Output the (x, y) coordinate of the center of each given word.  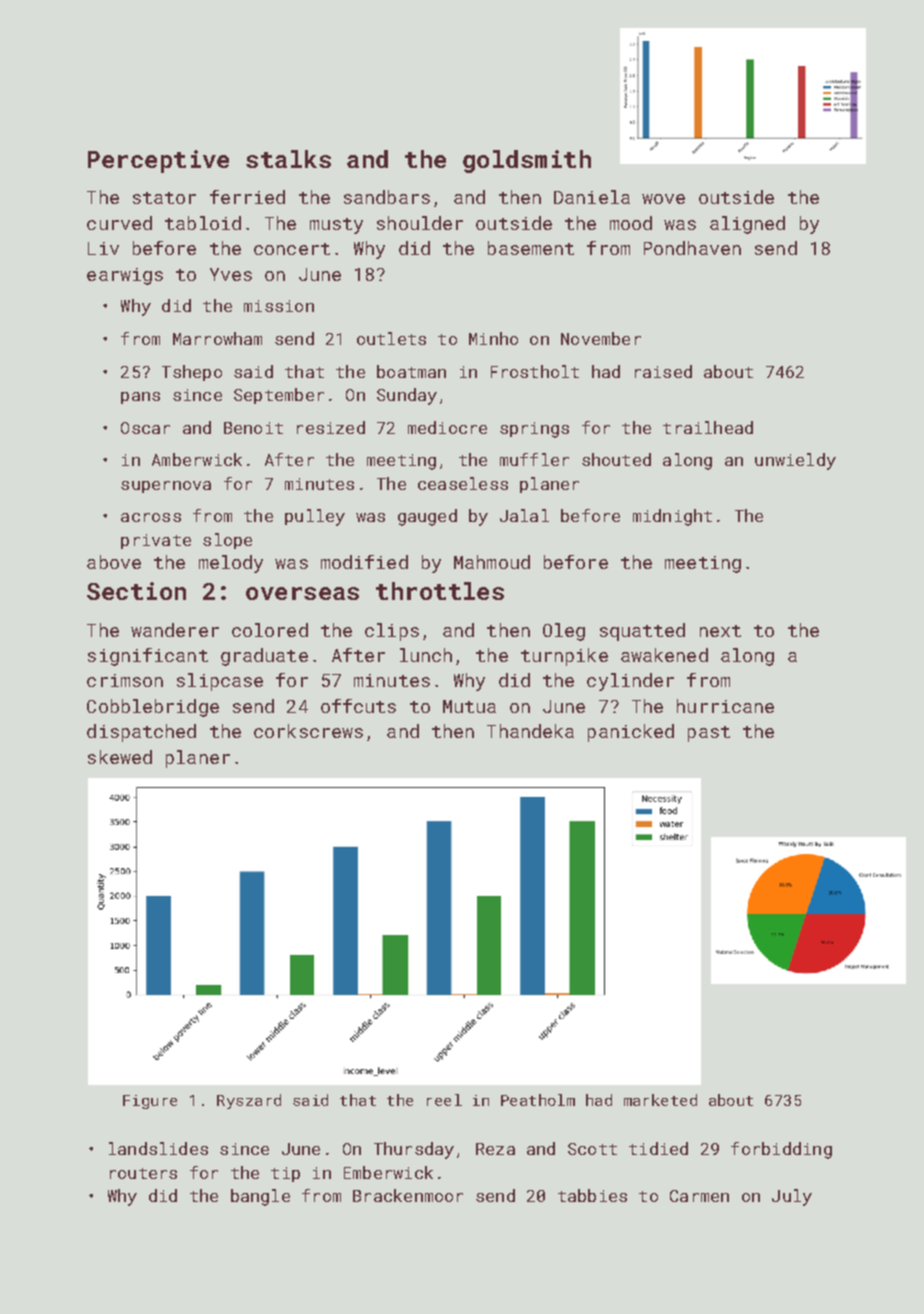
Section (136, 591)
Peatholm (538, 1100)
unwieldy (795, 461)
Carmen (699, 1196)
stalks (288, 159)
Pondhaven (692, 248)
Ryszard (249, 1101)
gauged (427, 517)
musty (336, 226)
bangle (260, 1197)
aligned (747, 225)
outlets (391, 338)
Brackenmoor (408, 1195)
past (709, 734)
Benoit (253, 428)
